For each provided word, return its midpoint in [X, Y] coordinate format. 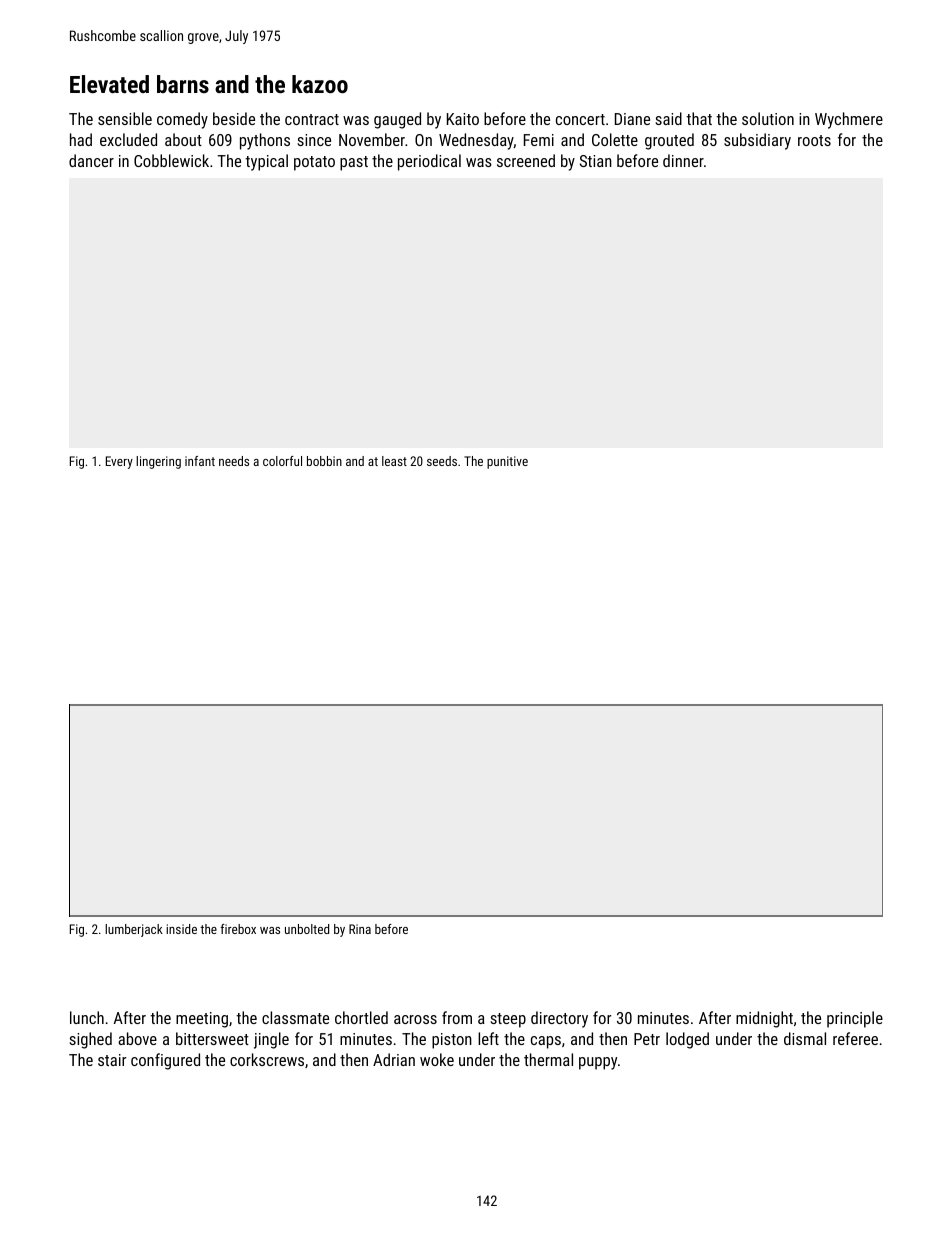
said [668, 118]
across [415, 1019]
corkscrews [267, 1059]
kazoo [320, 84]
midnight [764, 1019]
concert [580, 119]
